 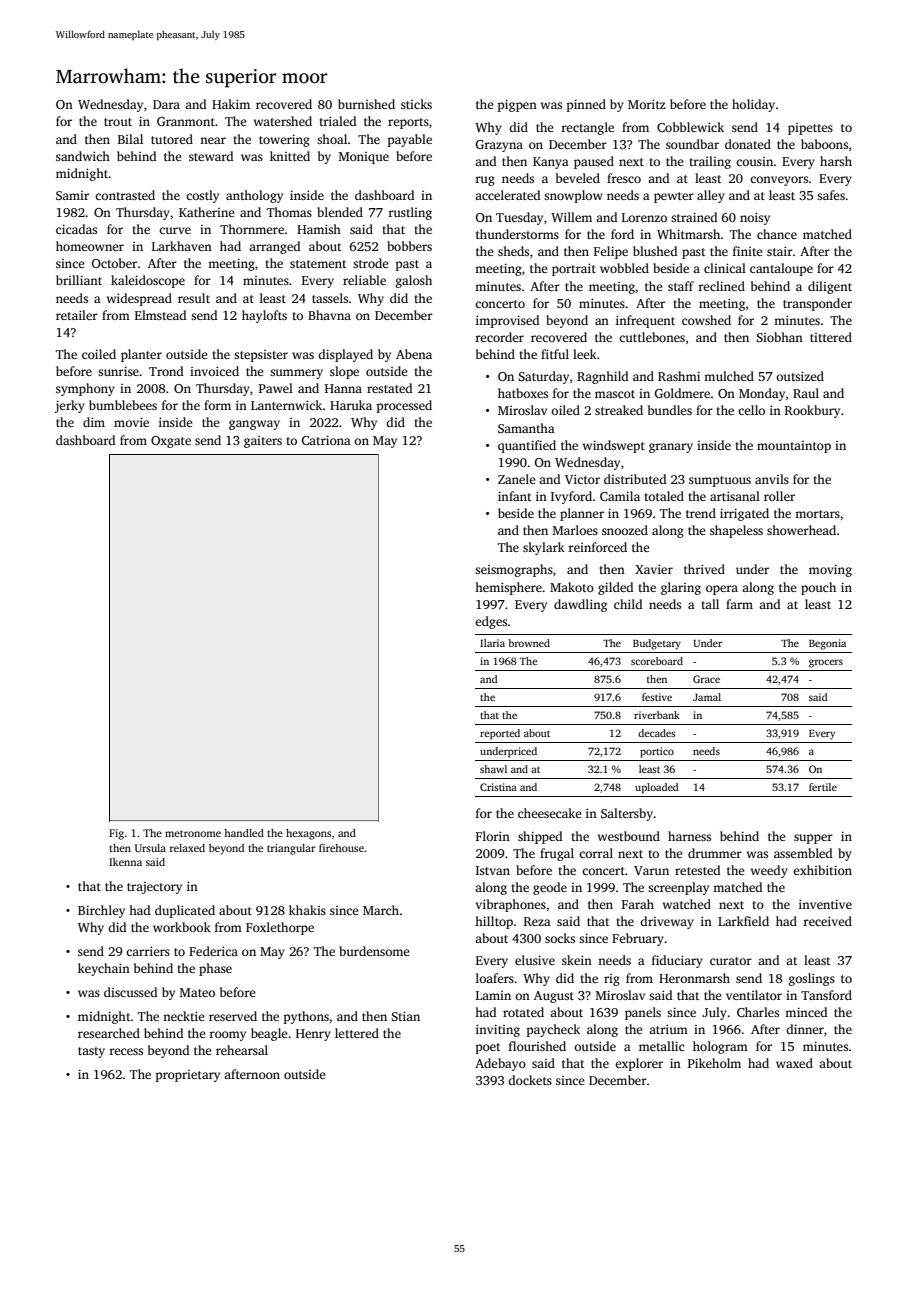 What do you see at coordinates (711, 196) in the screenshot?
I see `alley` at bounding box center [711, 196].
